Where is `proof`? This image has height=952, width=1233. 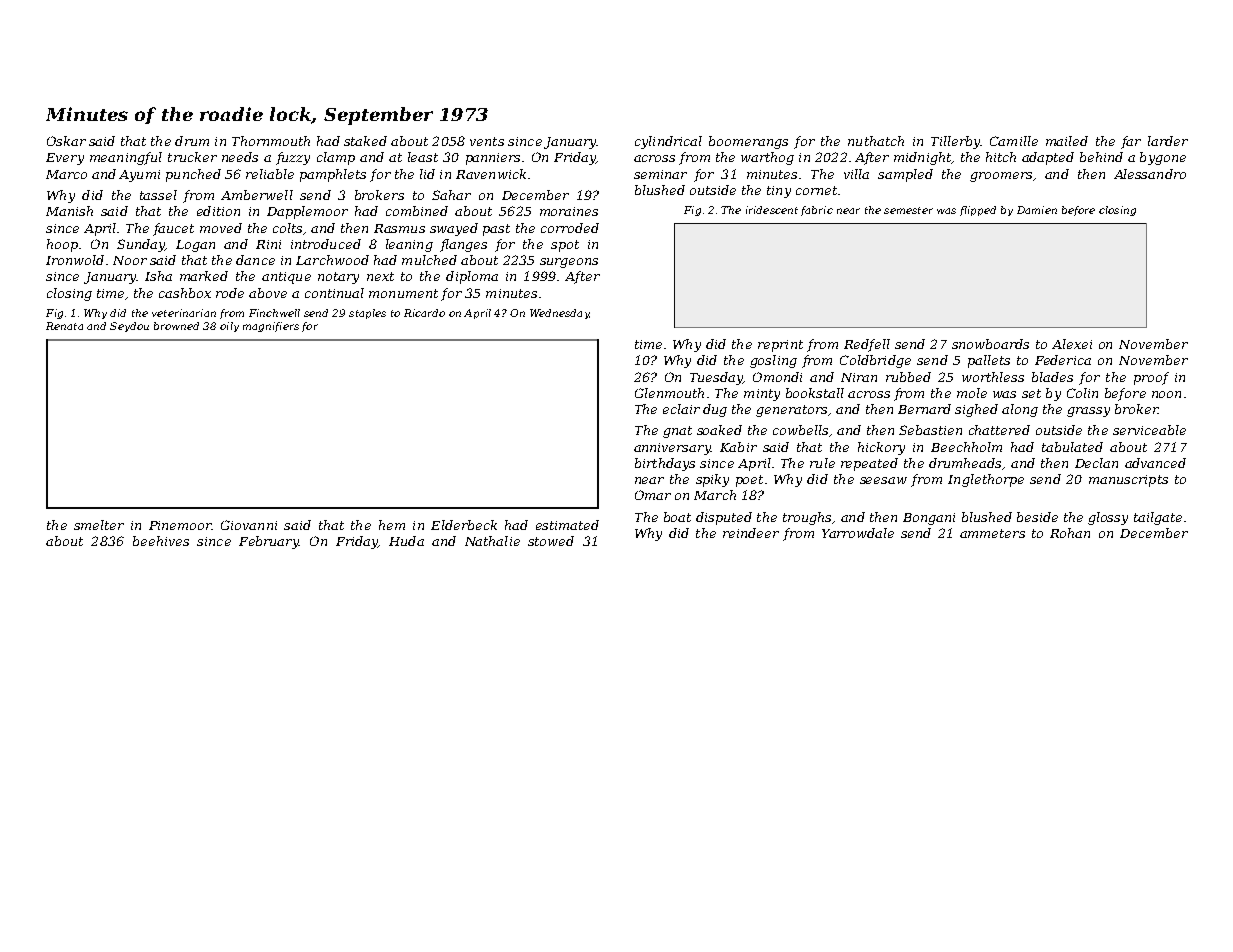 proof is located at coordinates (1151, 378).
